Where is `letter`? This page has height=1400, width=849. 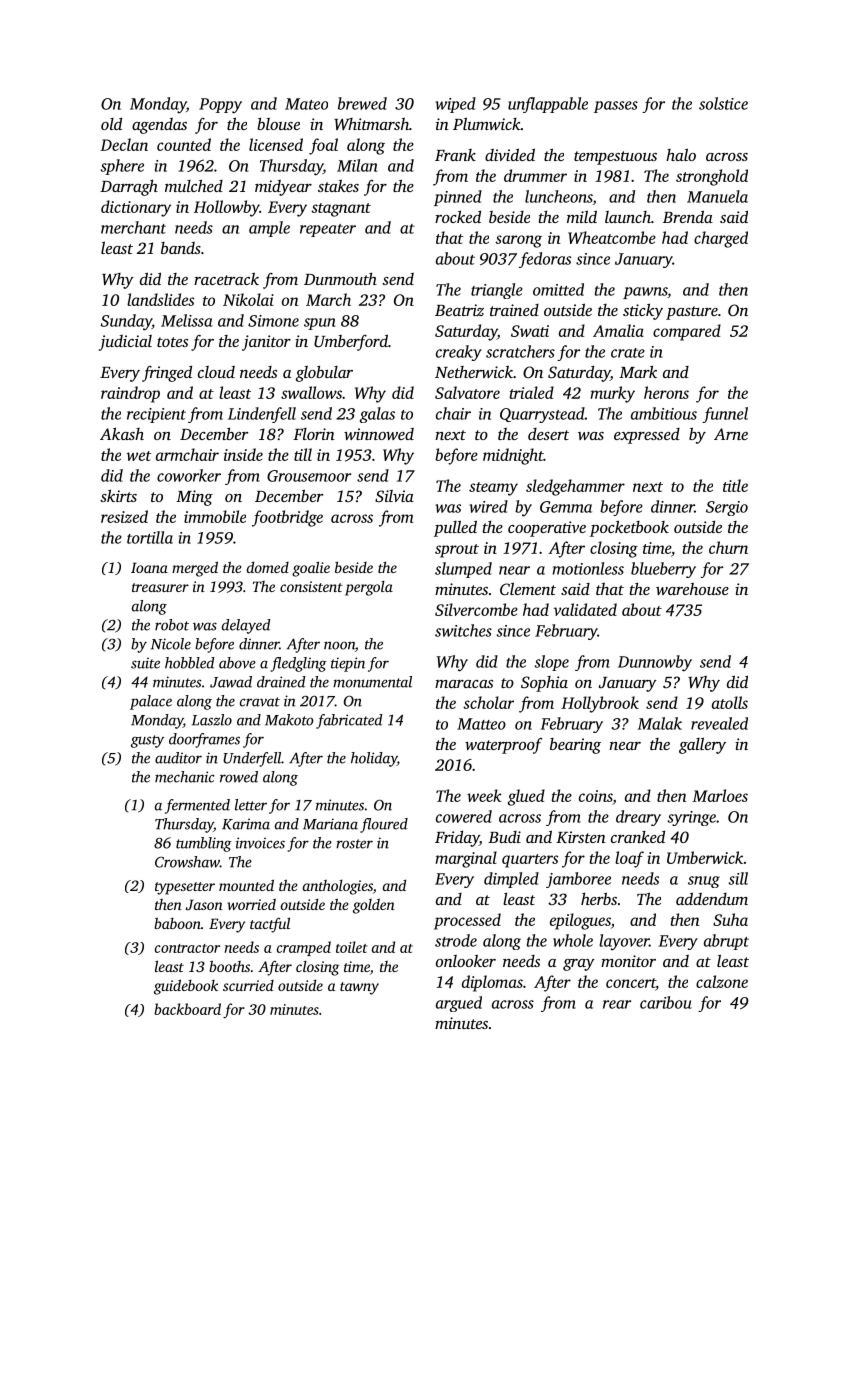
letter is located at coordinates (251, 805).
